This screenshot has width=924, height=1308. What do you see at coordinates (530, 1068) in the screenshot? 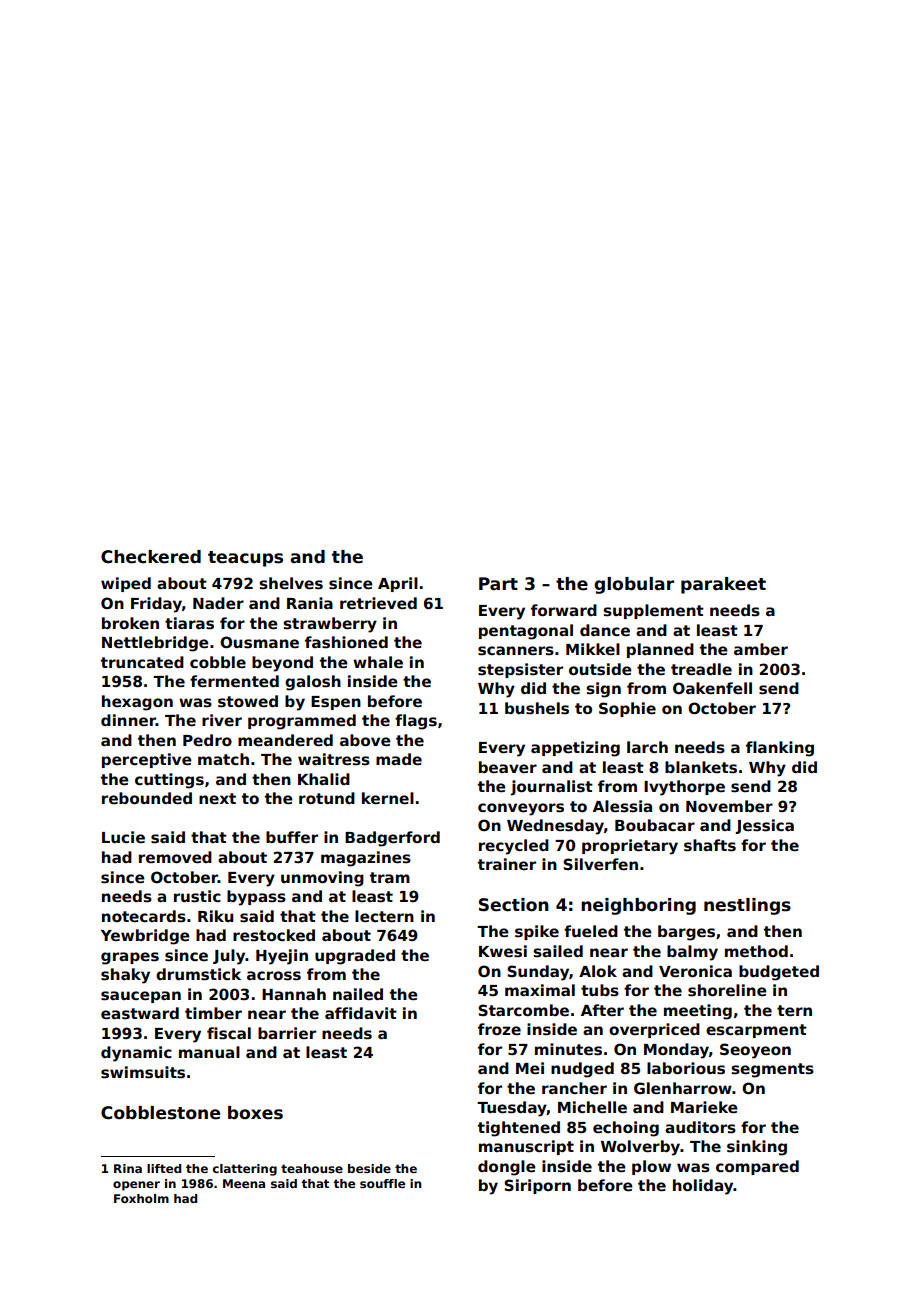
I see `Mei` at bounding box center [530, 1068].
